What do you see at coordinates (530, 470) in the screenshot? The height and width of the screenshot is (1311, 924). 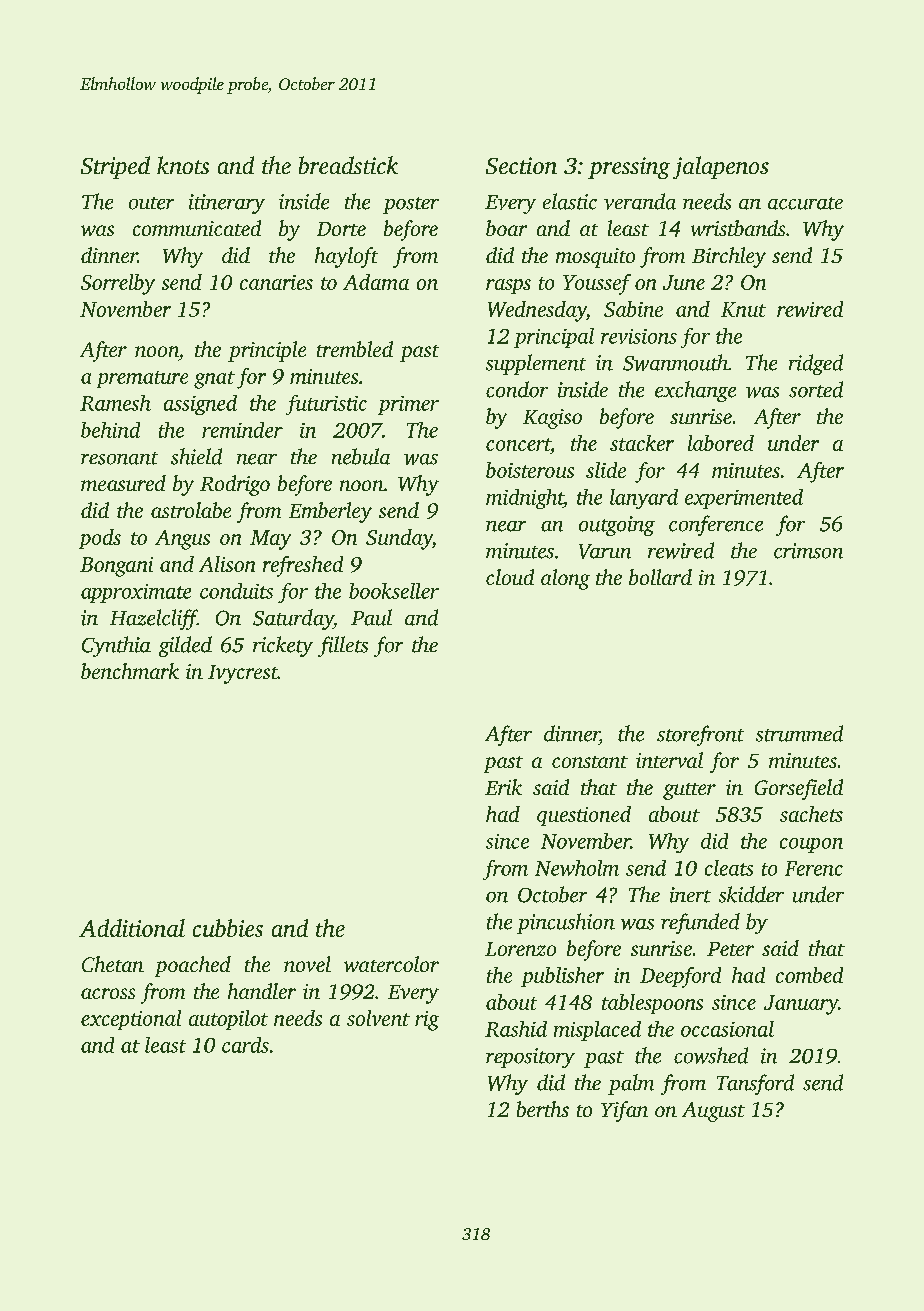 I see `boisterous` at bounding box center [530, 470].
